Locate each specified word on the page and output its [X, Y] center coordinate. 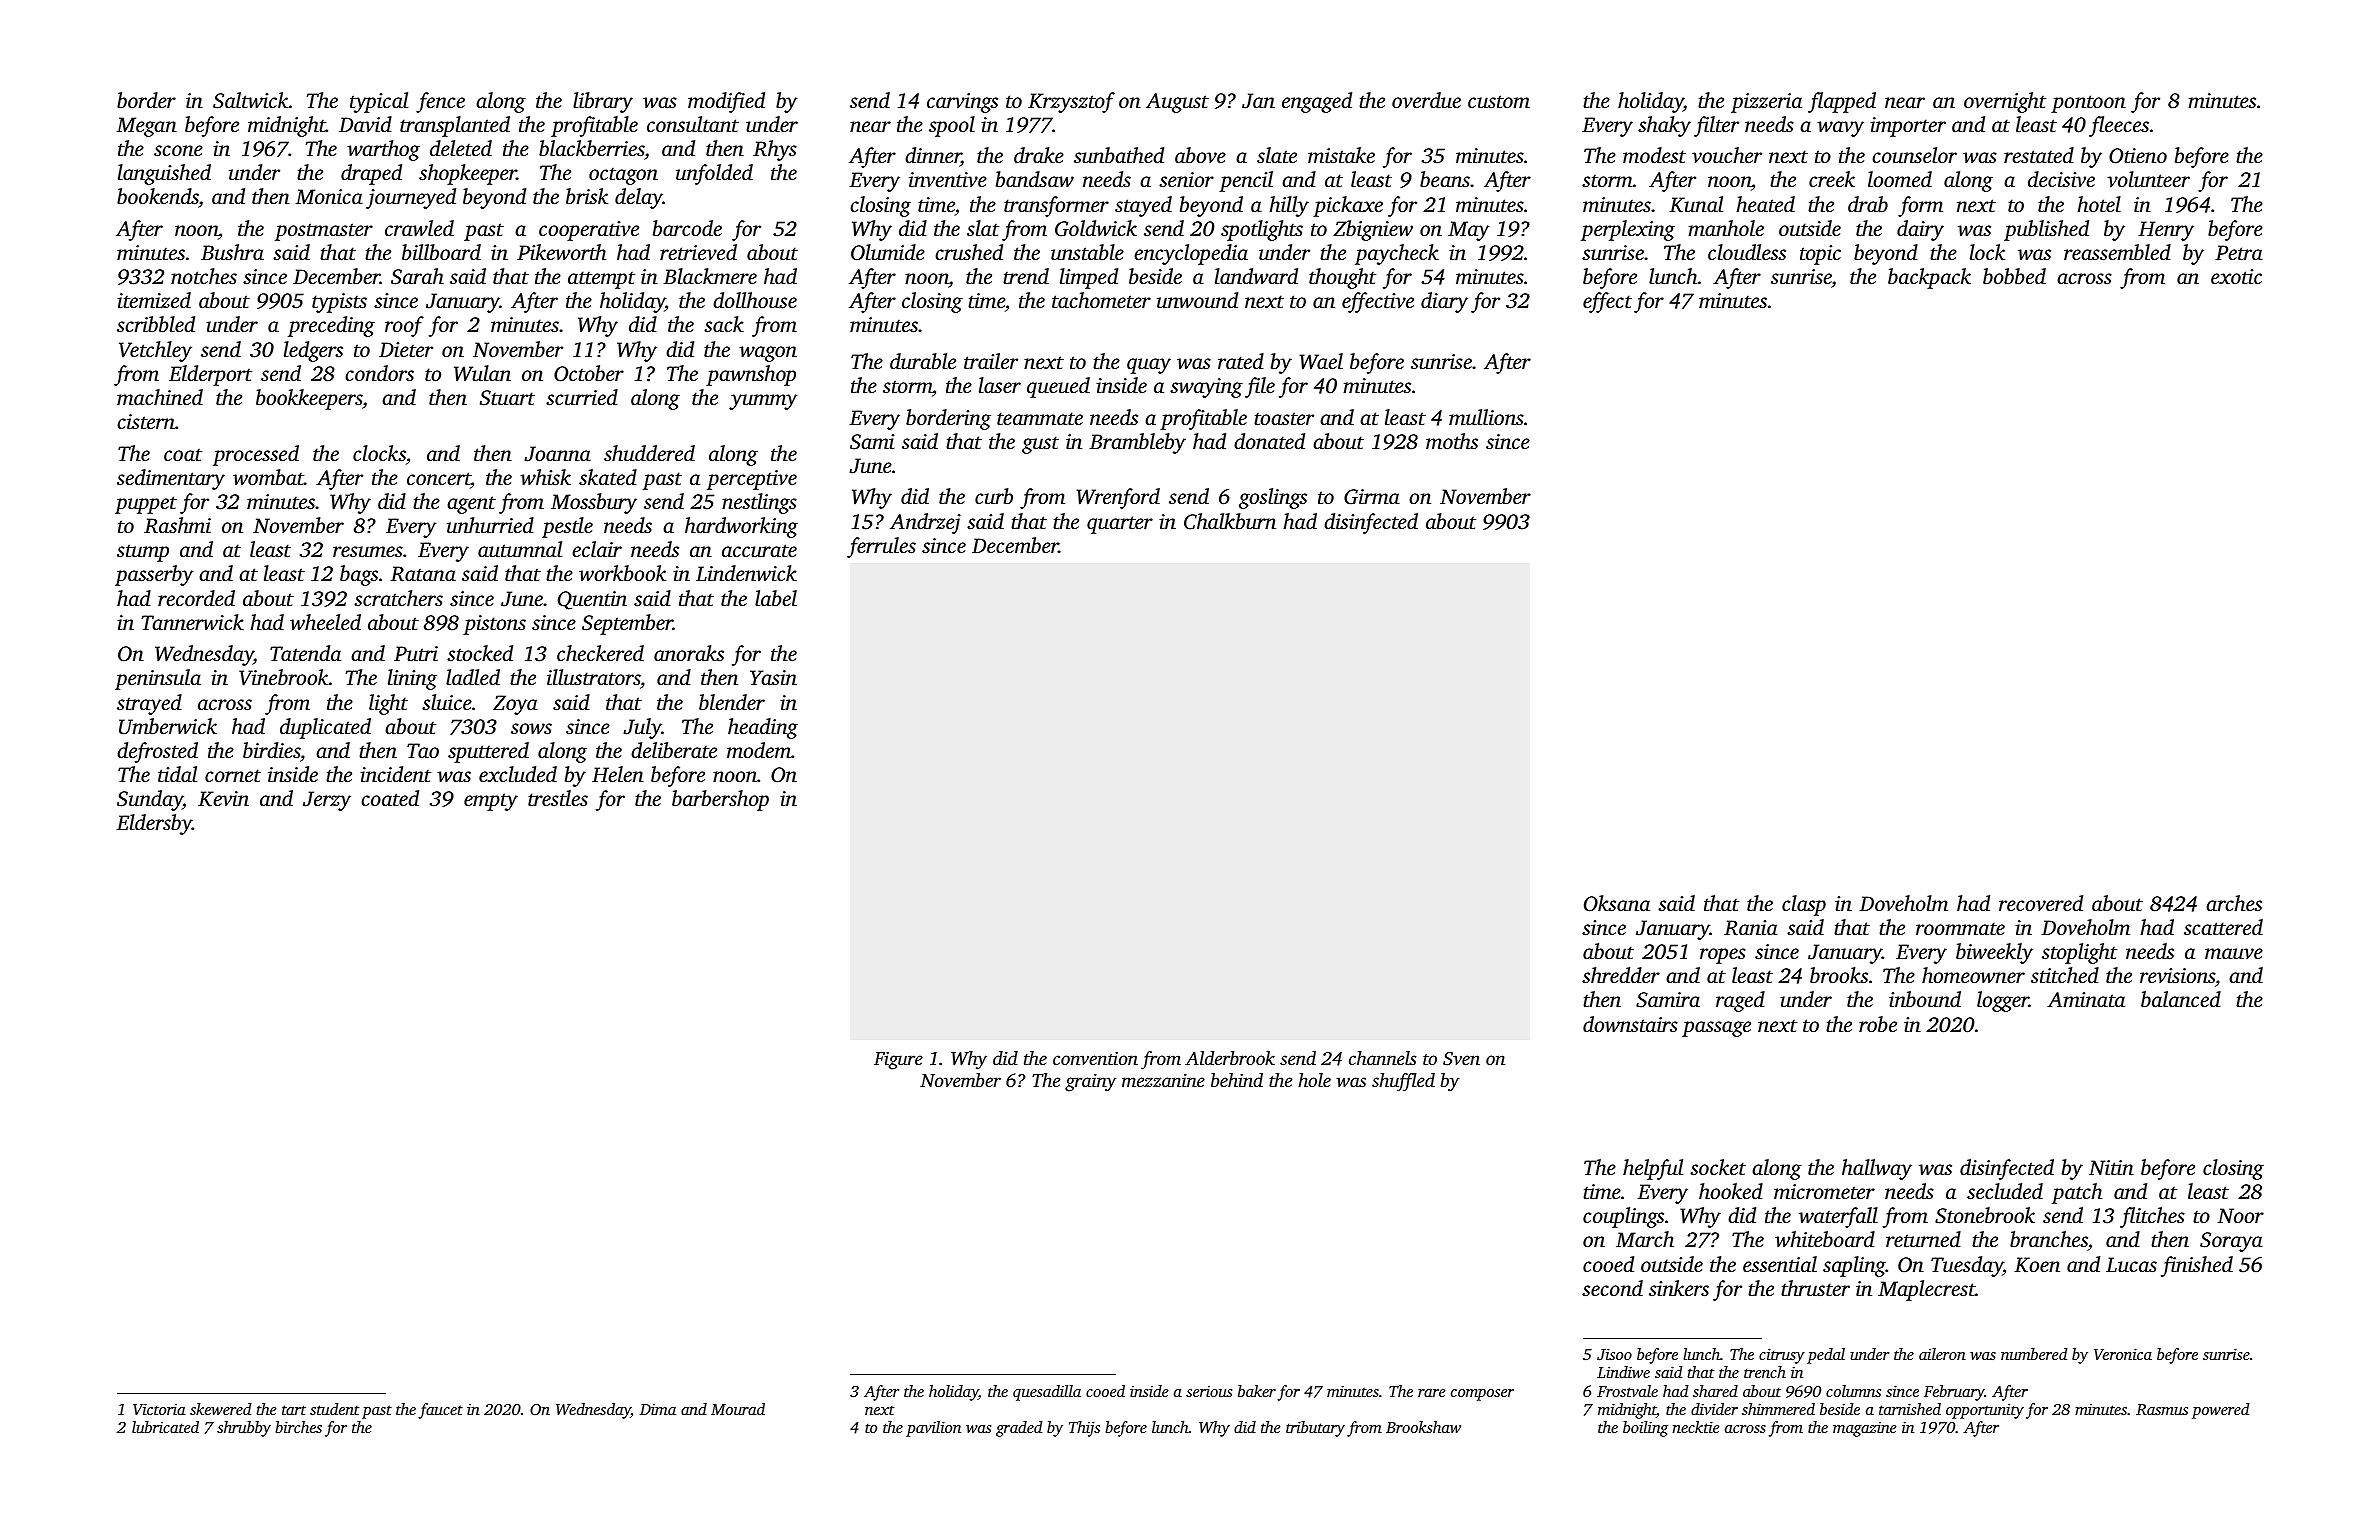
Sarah [417, 276]
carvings [962, 103]
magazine [1864, 1429]
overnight [2005, 102]
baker [1257, 1391]
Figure [898, 1061]
